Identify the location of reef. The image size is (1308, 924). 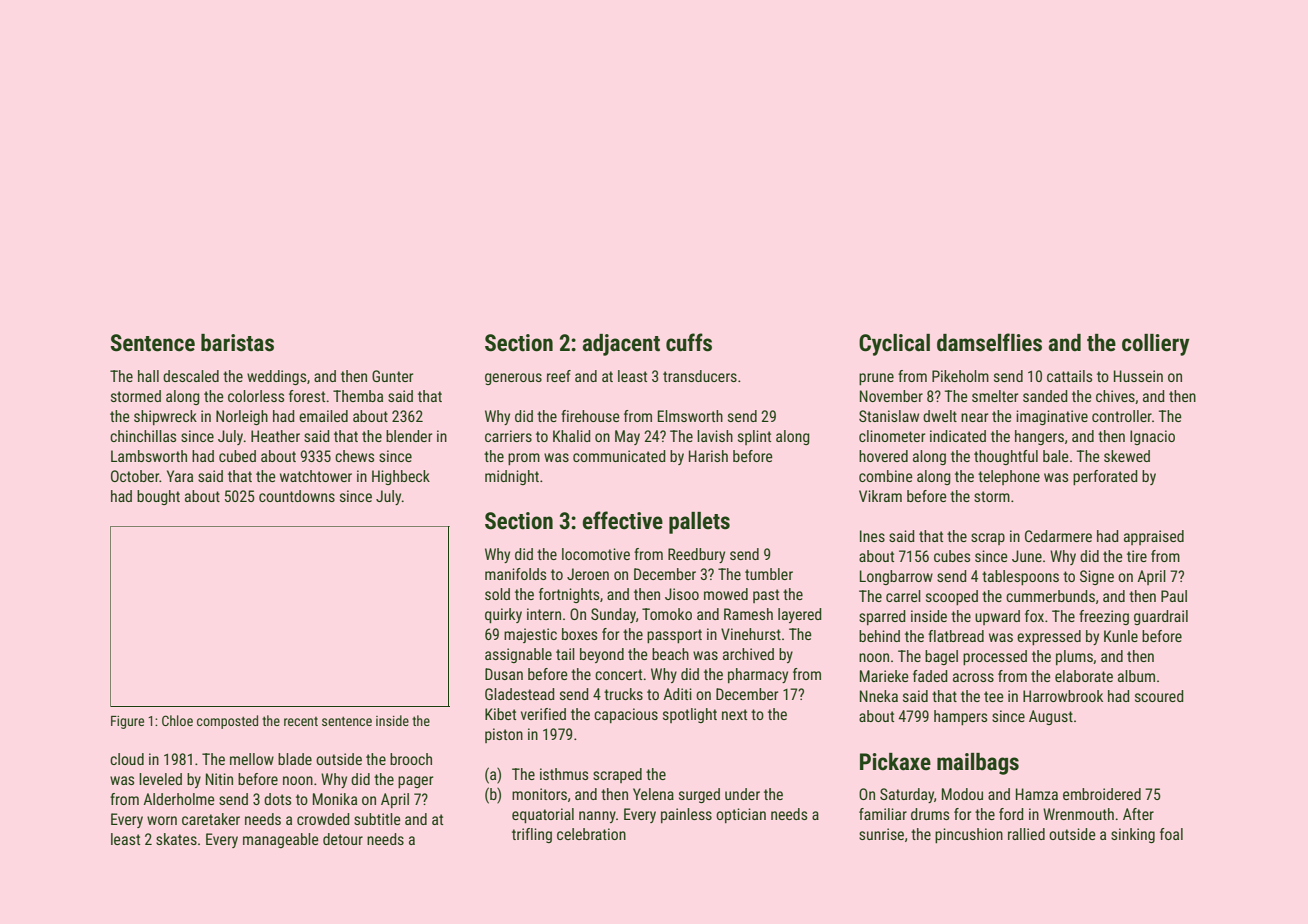
(559, 376).
